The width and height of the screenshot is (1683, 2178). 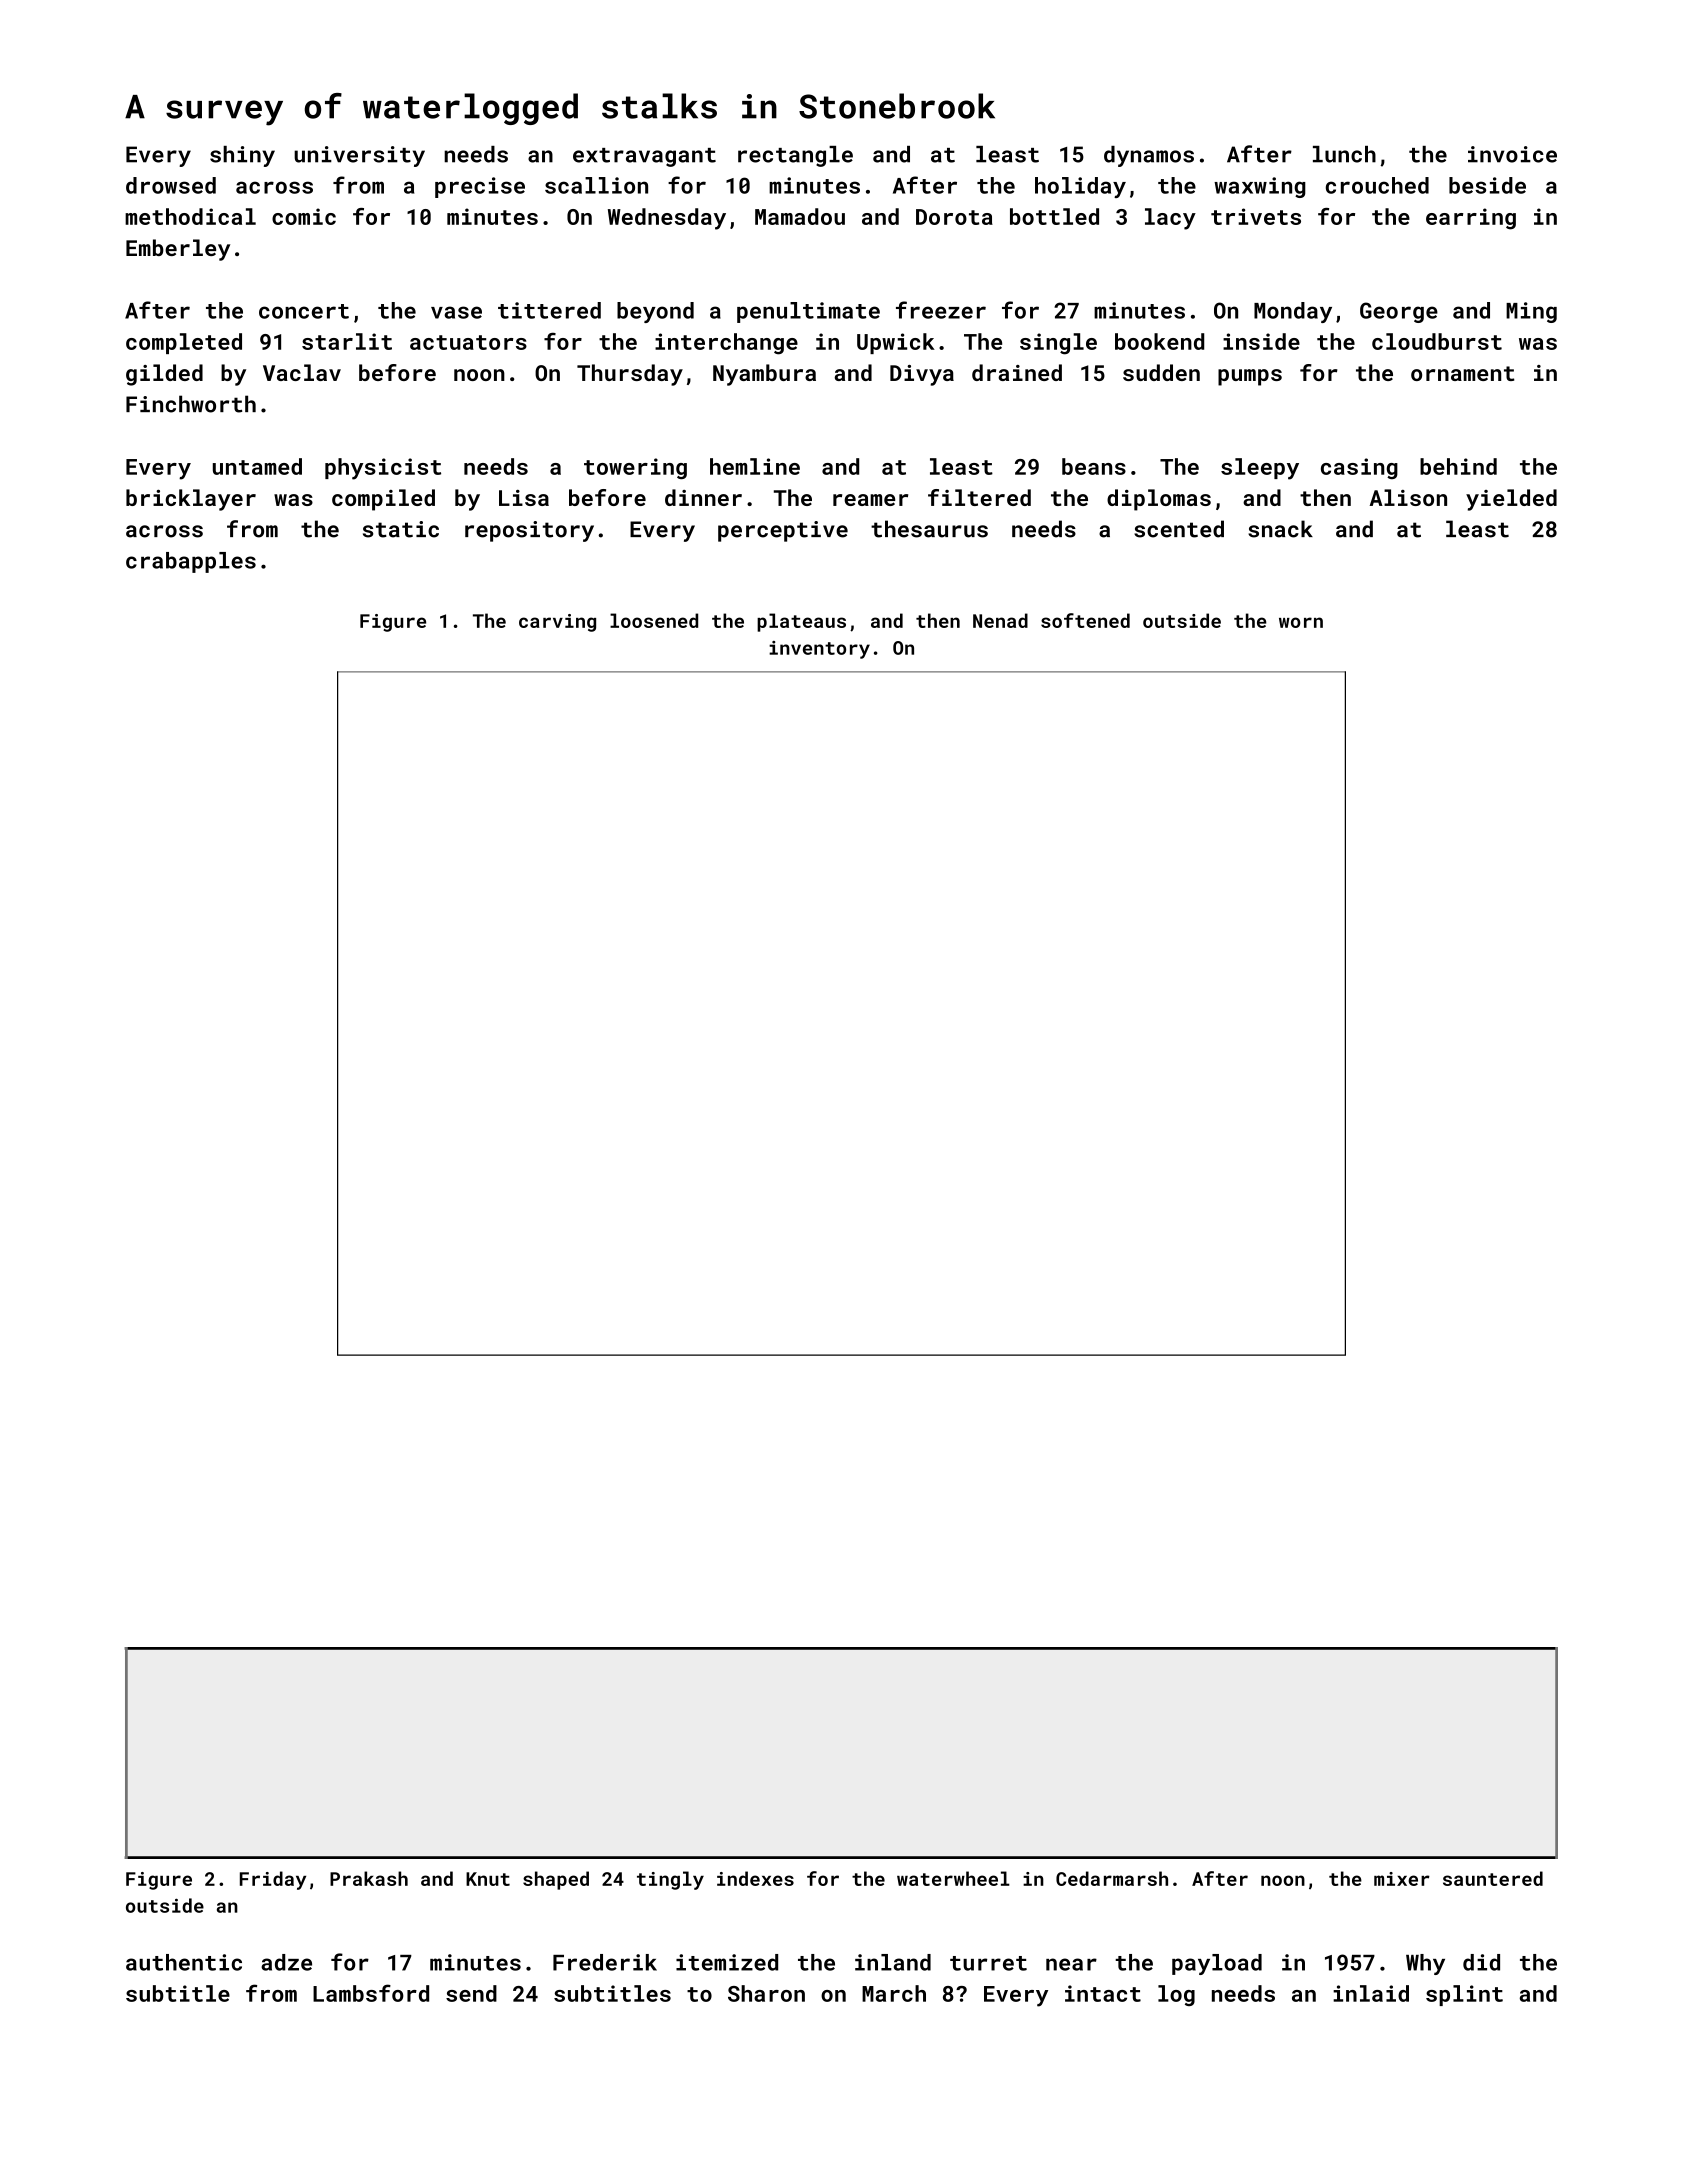 I want to click on inventory, so click(x=819, y=650).
